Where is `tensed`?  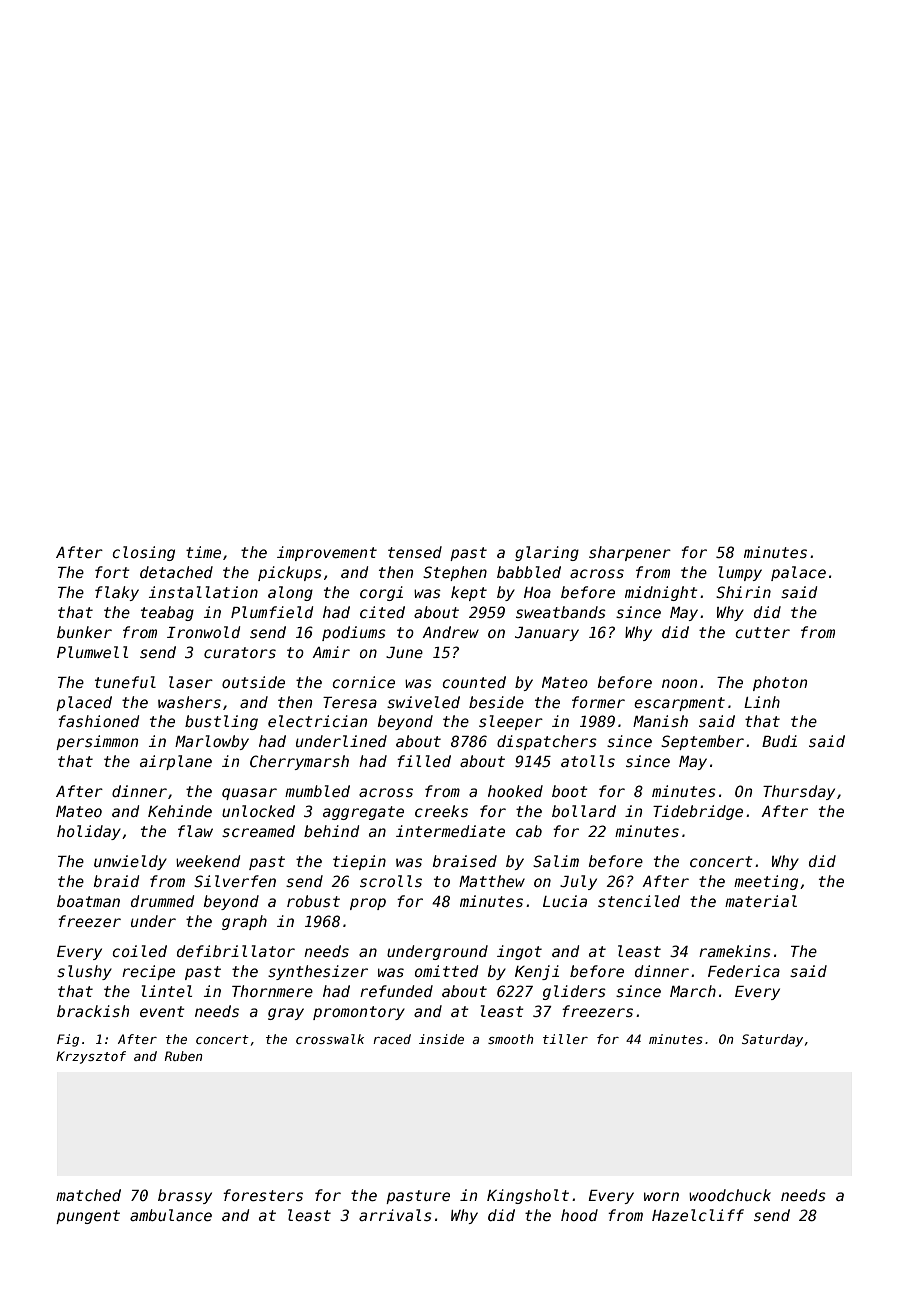 tensed is located at coordinates (415, 552).
